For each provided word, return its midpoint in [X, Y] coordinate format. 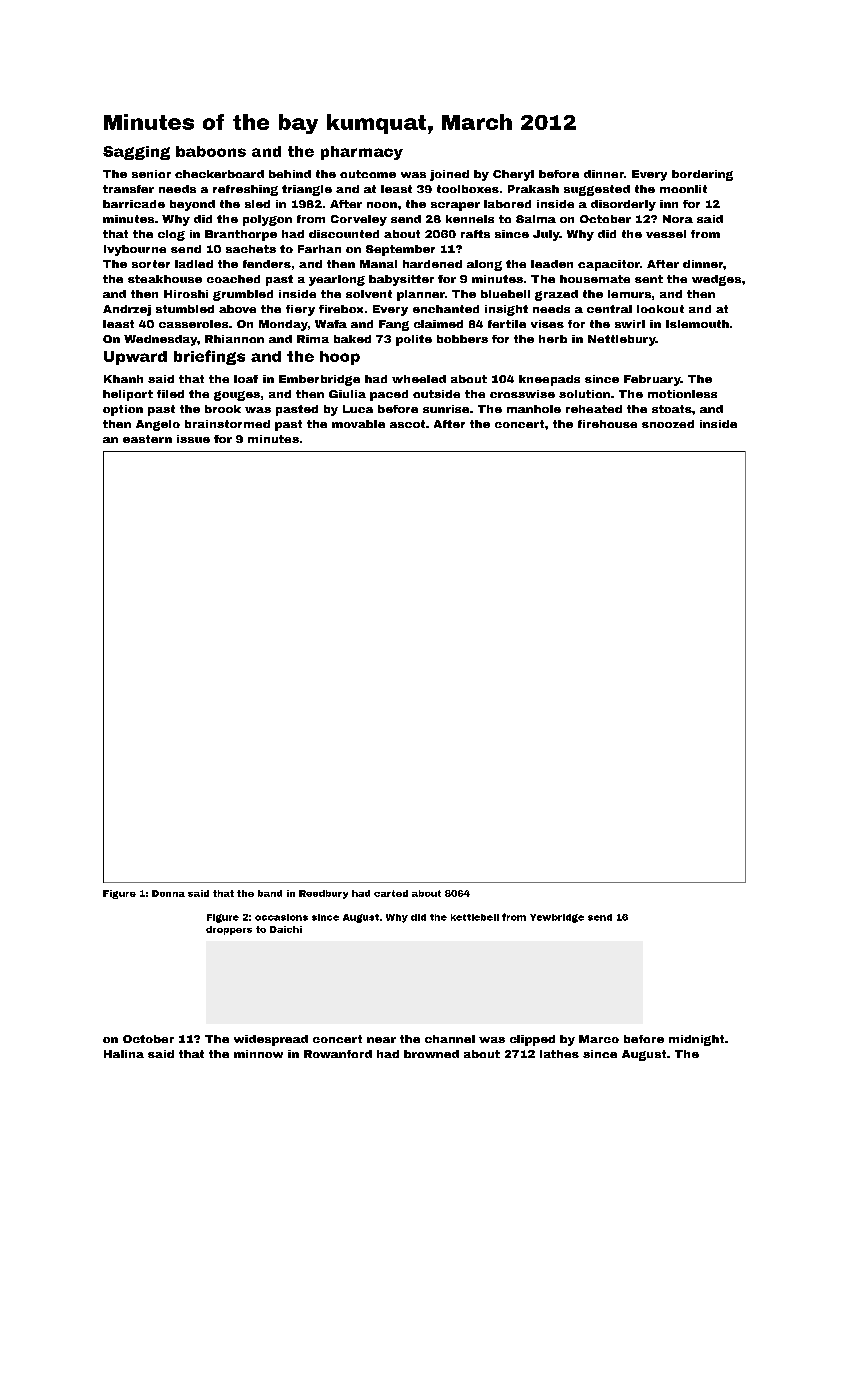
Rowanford [338, 1054]
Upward [135, 358]
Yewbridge [557, 918]
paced [389, 395]
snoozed [668, 424]
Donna [168, 893]
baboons [211, 151]
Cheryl [513, 175]
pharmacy [362, 153]
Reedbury [323, 894]
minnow [258, 1054]
